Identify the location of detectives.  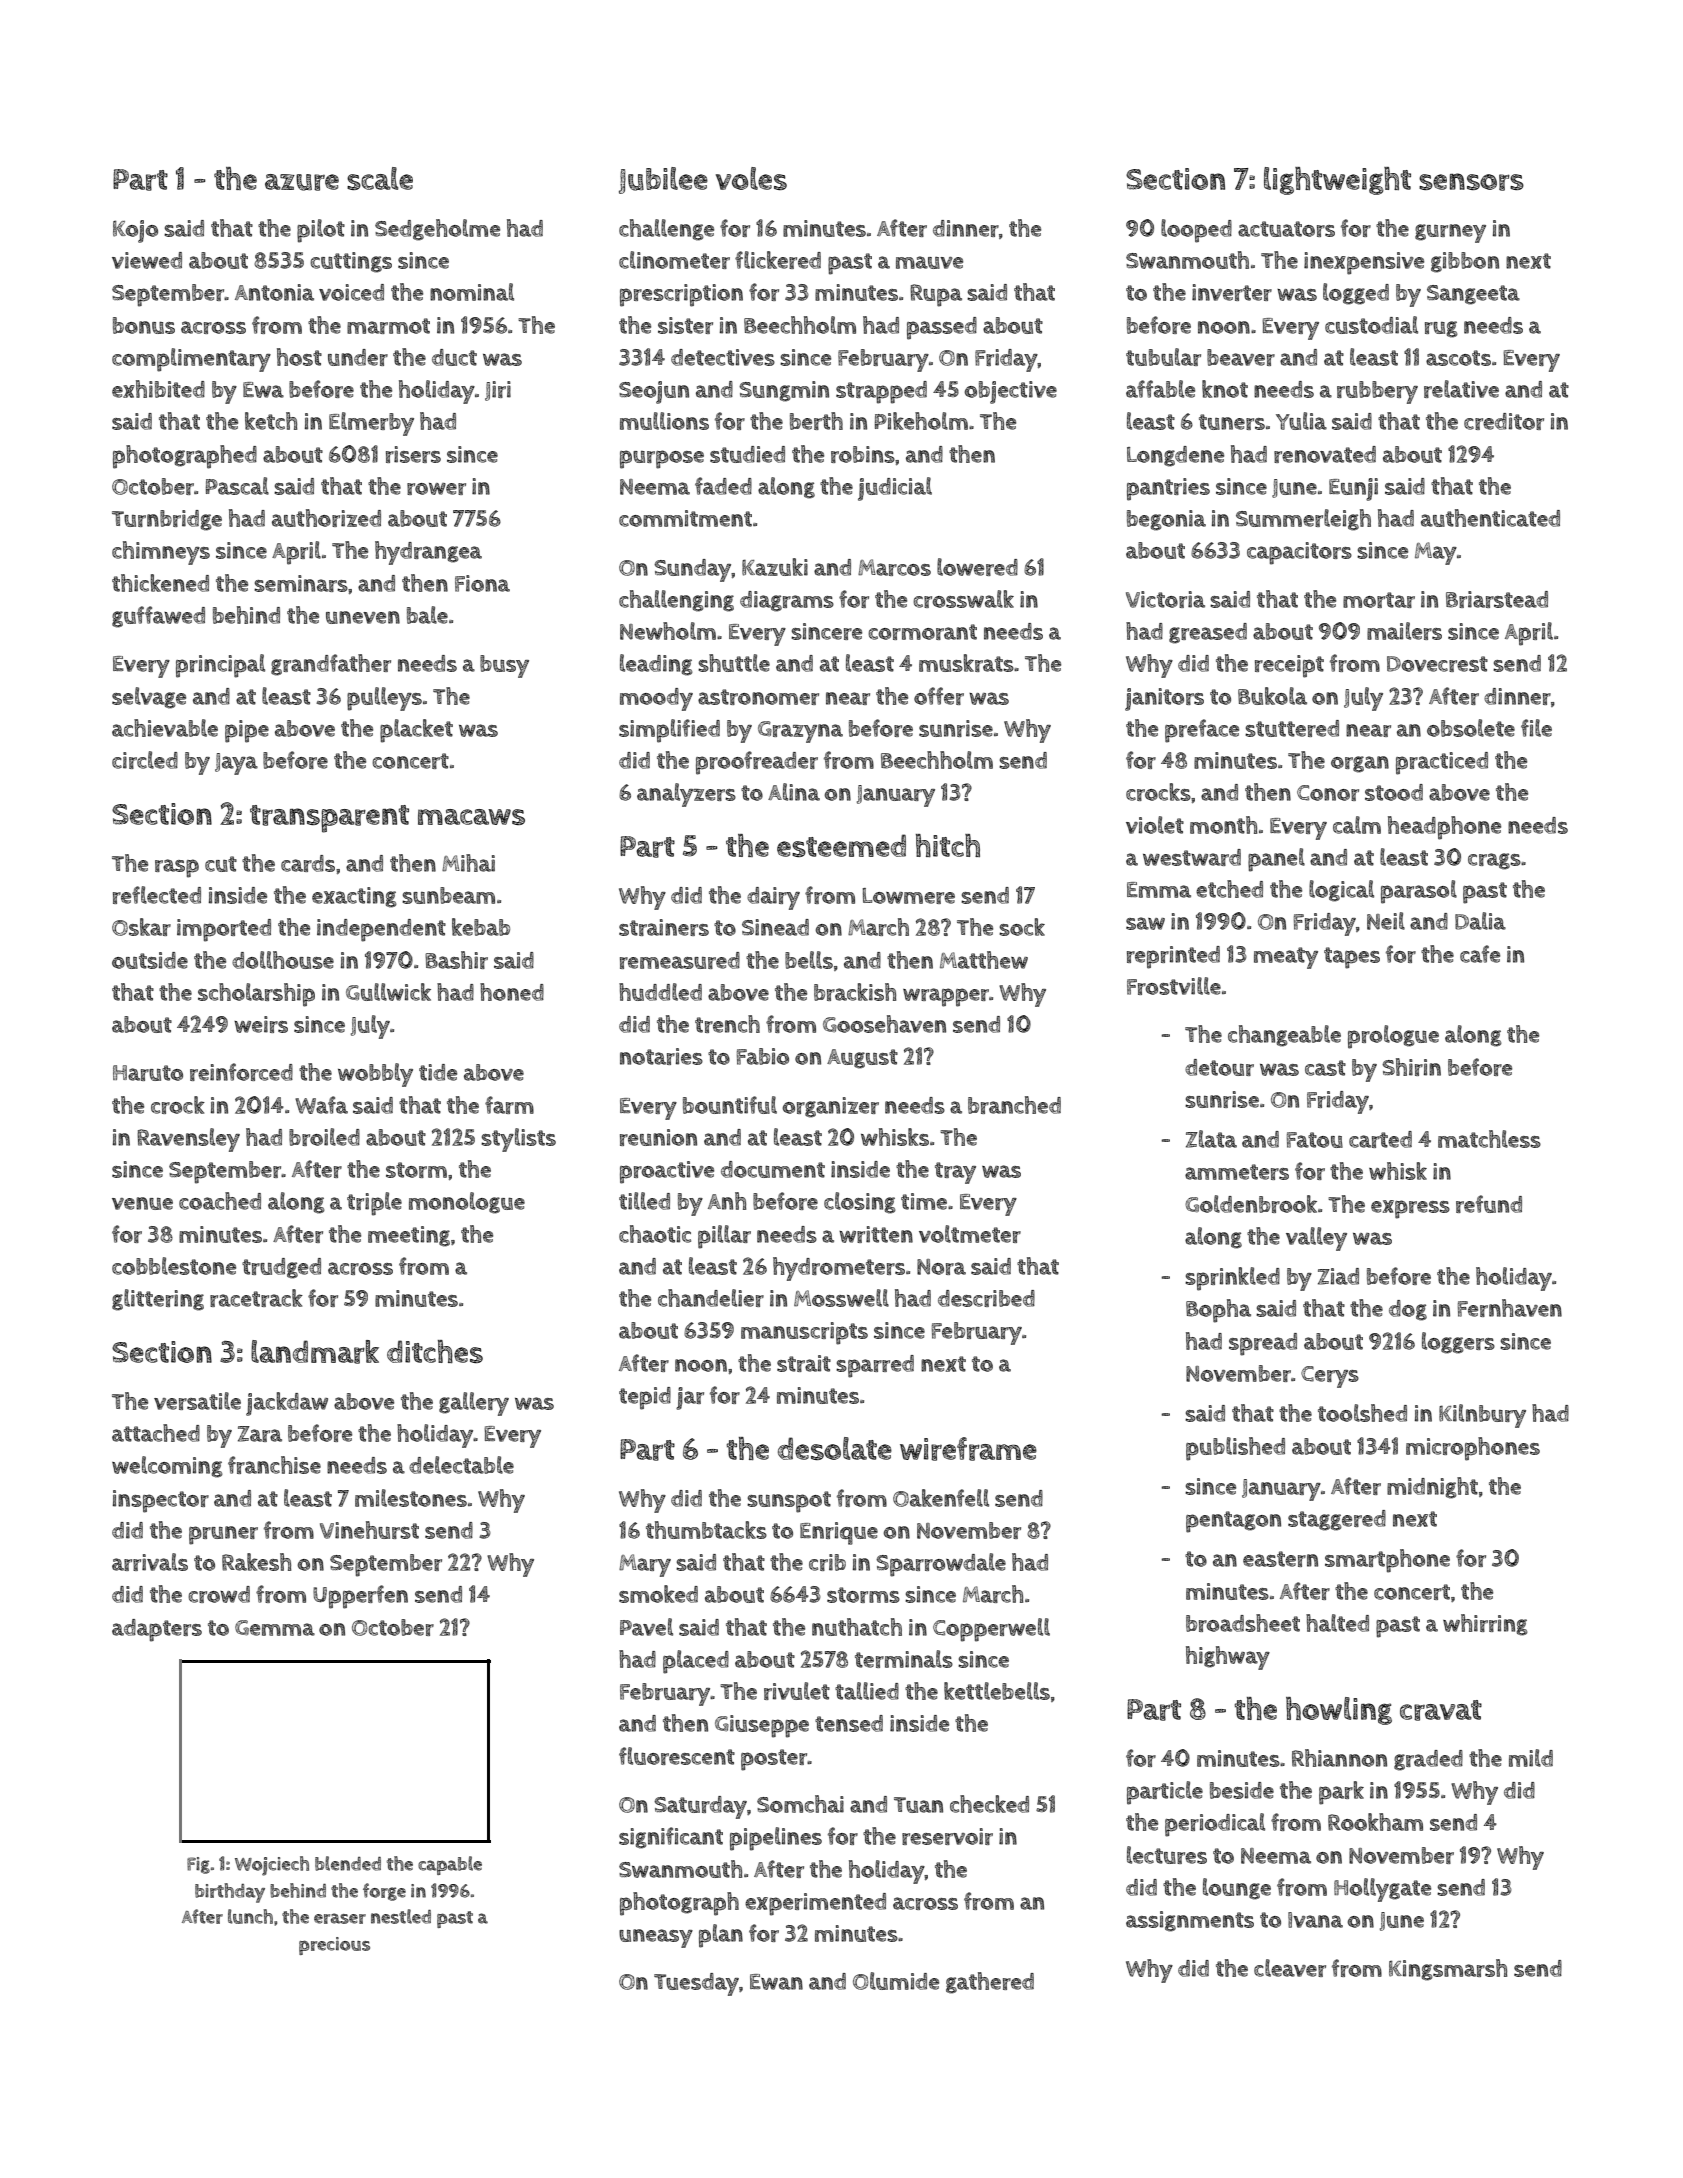
(723, 357).
